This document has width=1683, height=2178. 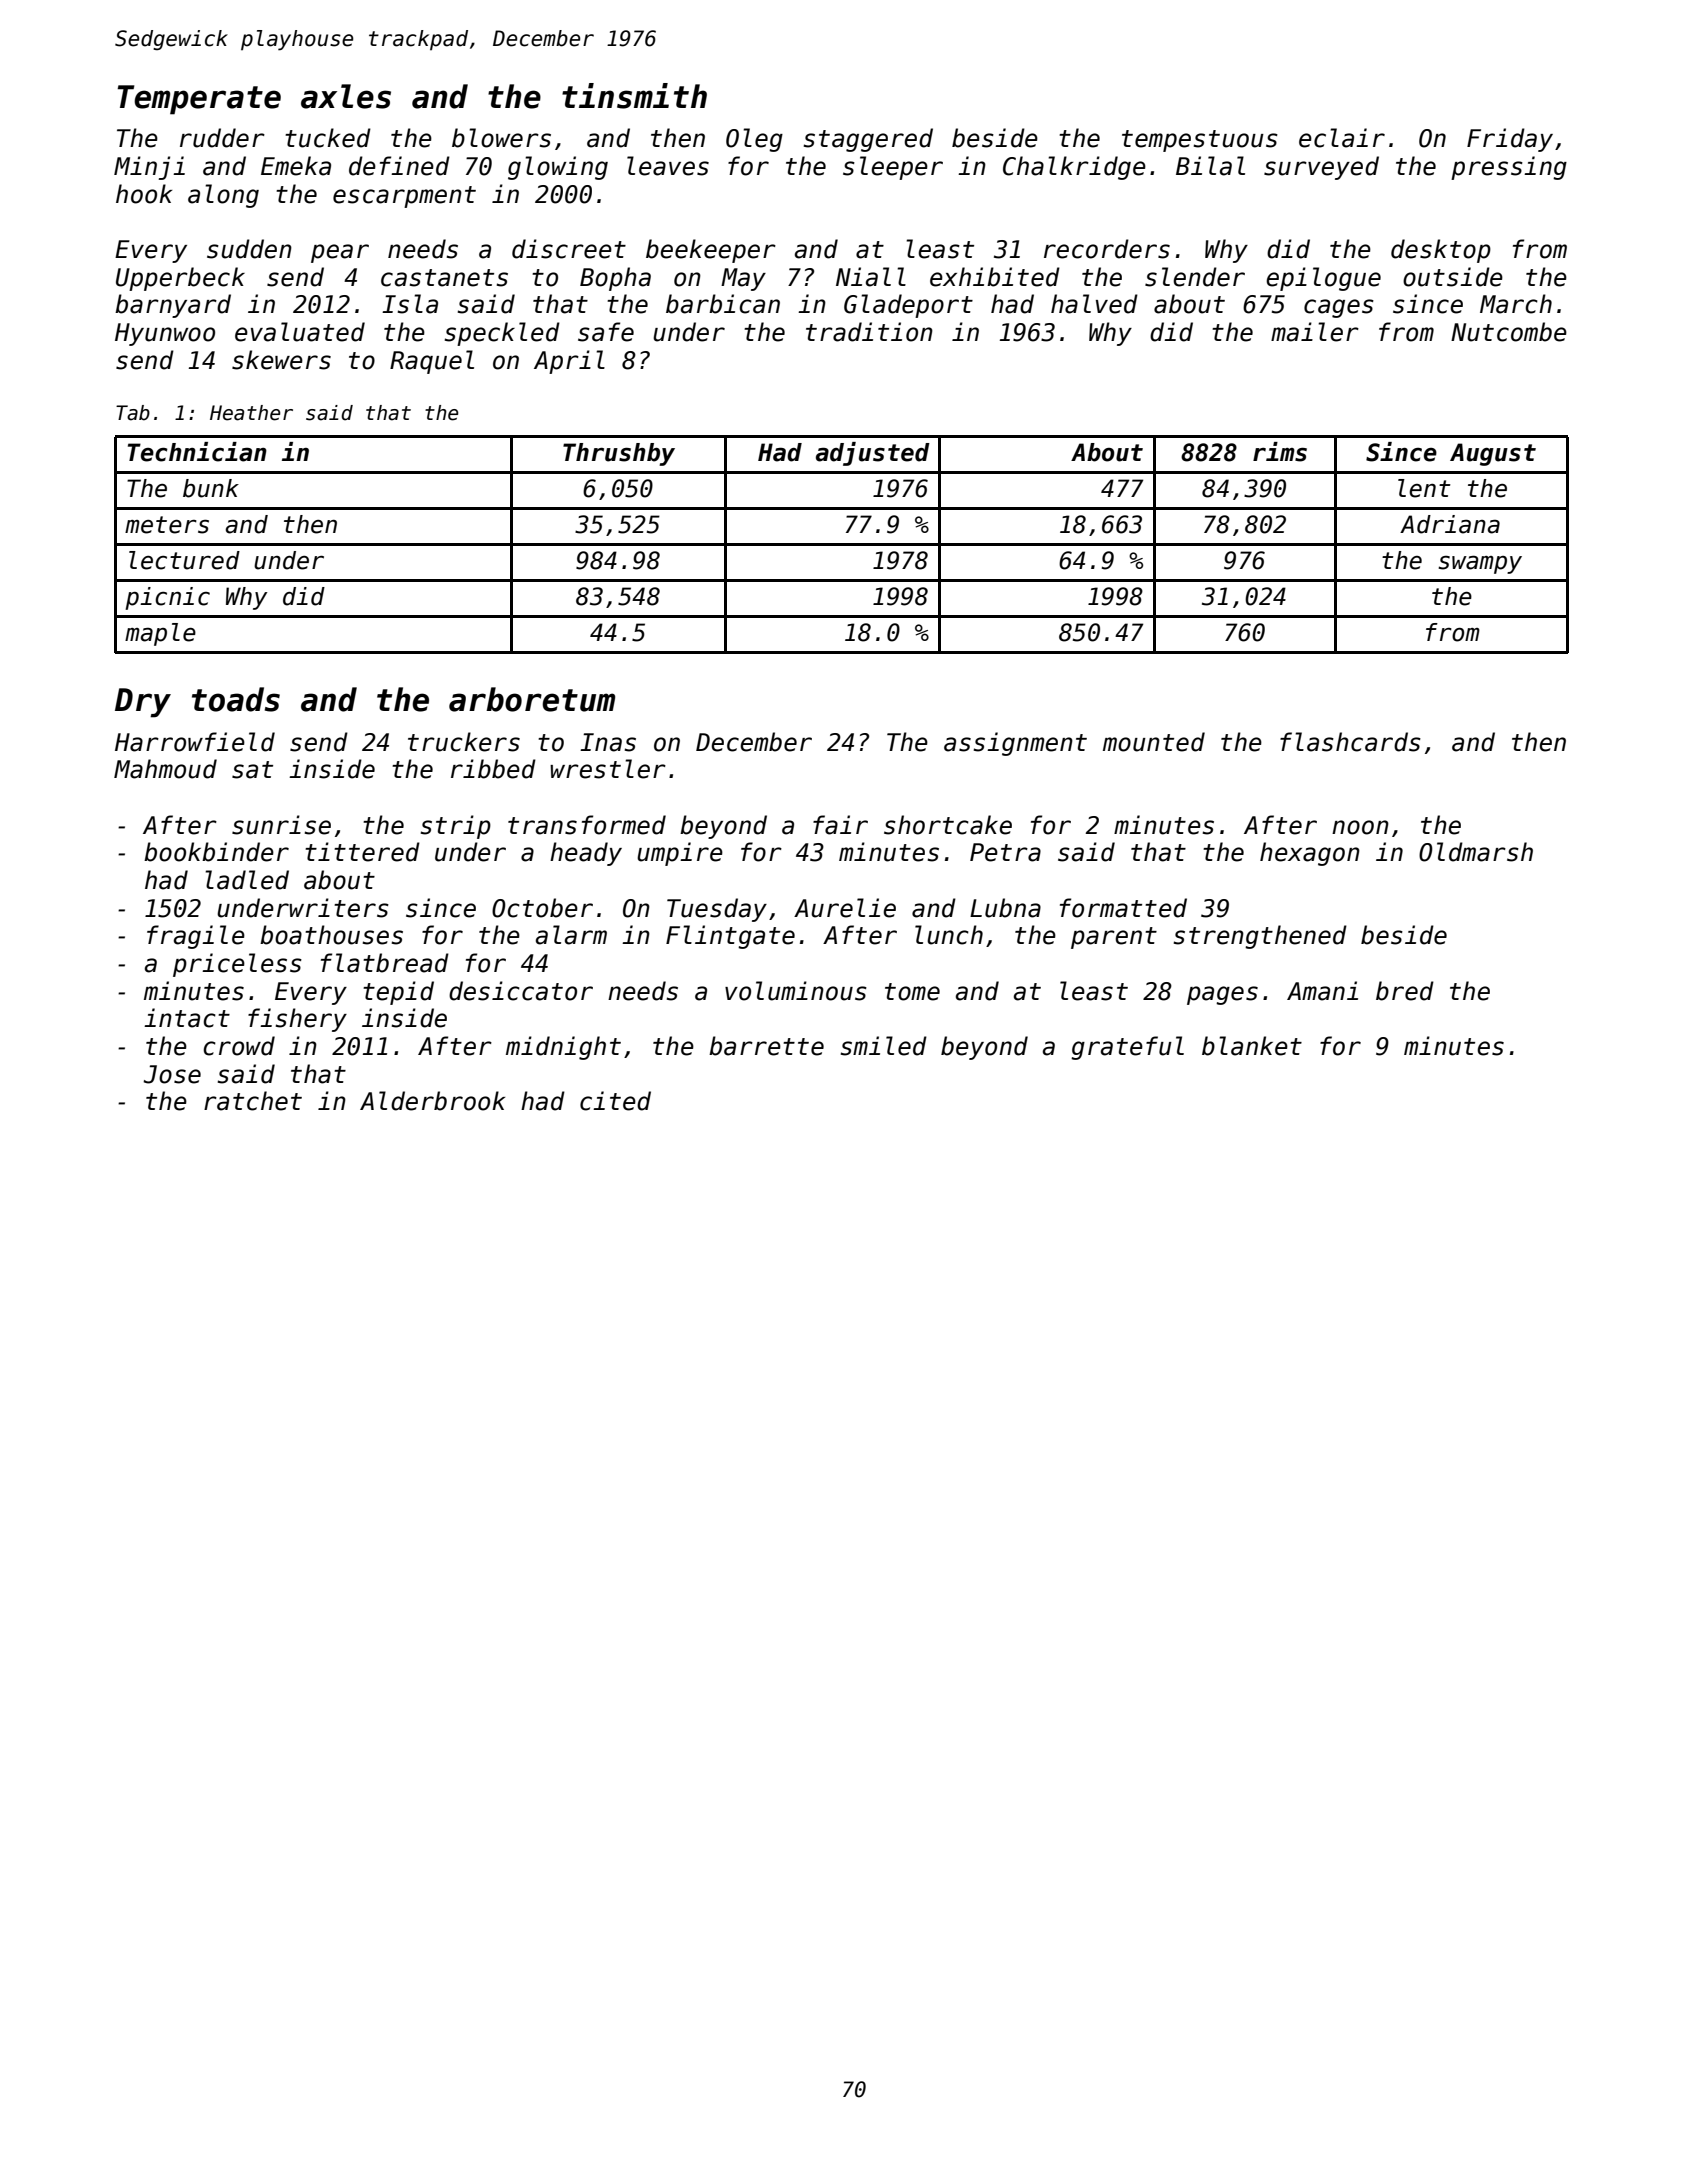 What do you see at coordinates (615, 1101) in the document?
I see `cited` at bounding box center [615, 1101].
